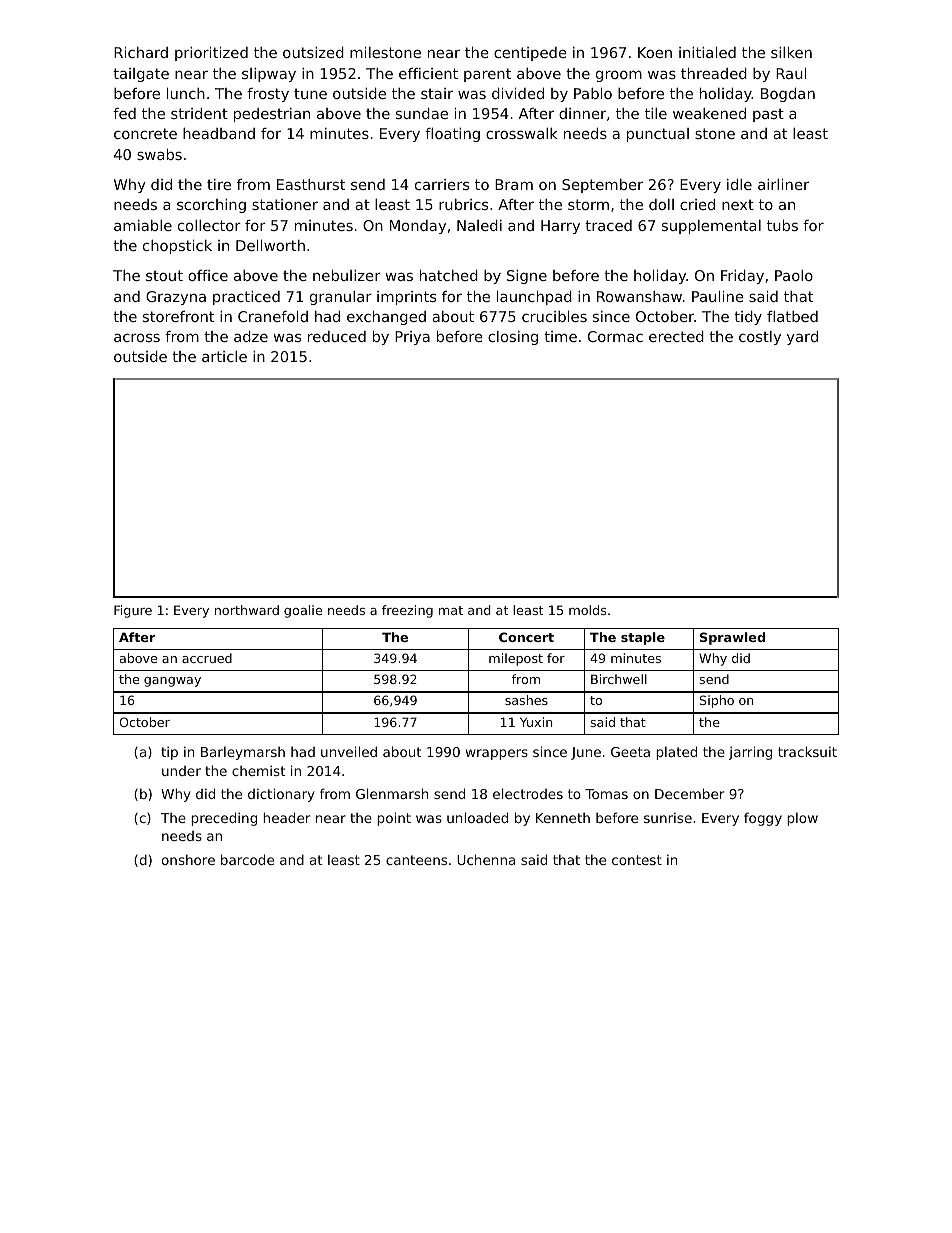 This screenshot has width=952, height=1233. Describe the element at coordinates (732, 638) in the screenshot. I see `Sprawled` at that location.
